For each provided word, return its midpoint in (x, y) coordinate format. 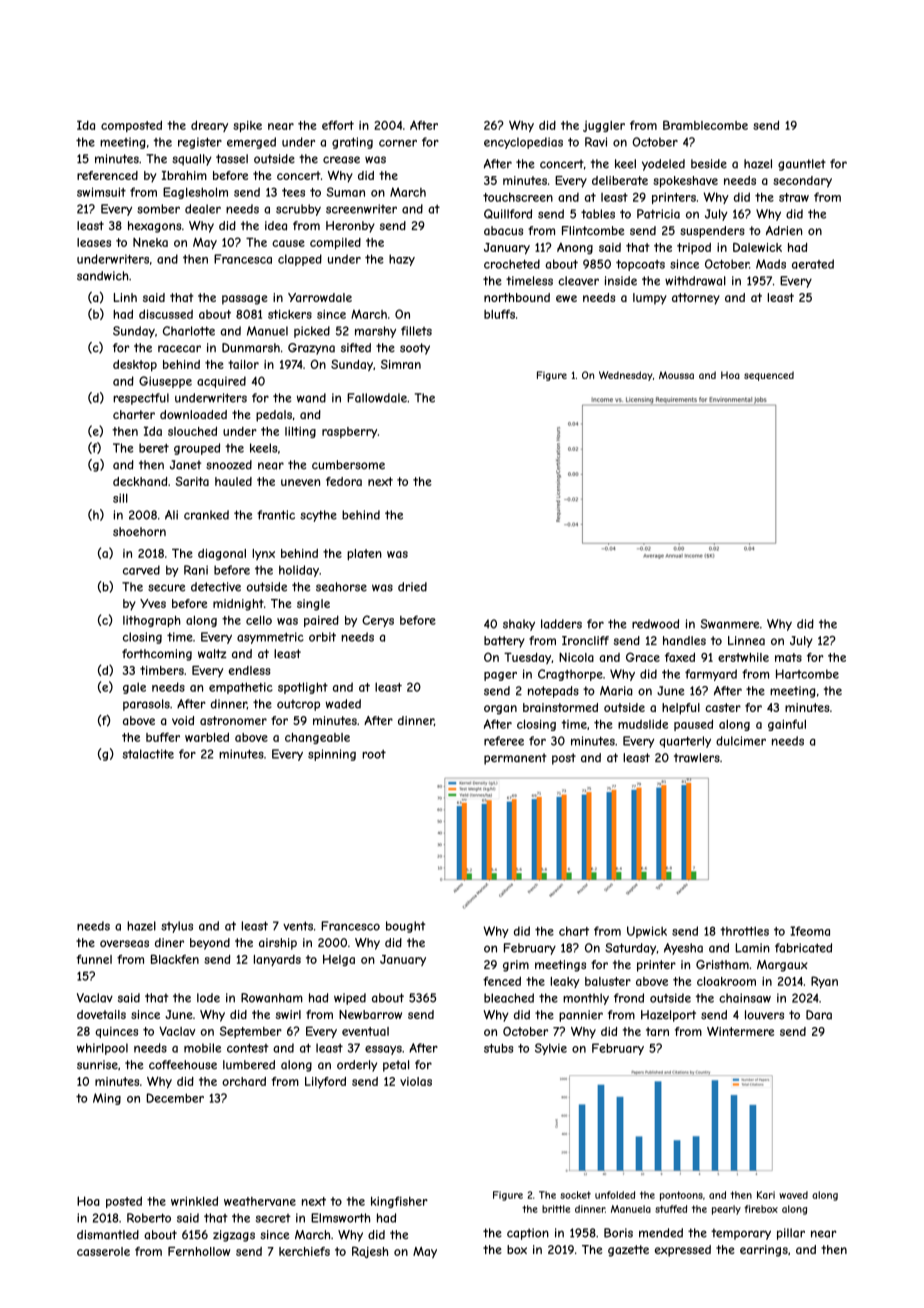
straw (794, 197)
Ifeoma (810, 931)
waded (343, 704)
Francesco (350, 926)
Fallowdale (377, 398)
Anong (575, 248)
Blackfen (175, 959)
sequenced (769, 376)
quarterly (685, 742)
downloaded (193, 414)
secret (273, 1218)
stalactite (148, 754)
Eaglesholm (195, 193)
